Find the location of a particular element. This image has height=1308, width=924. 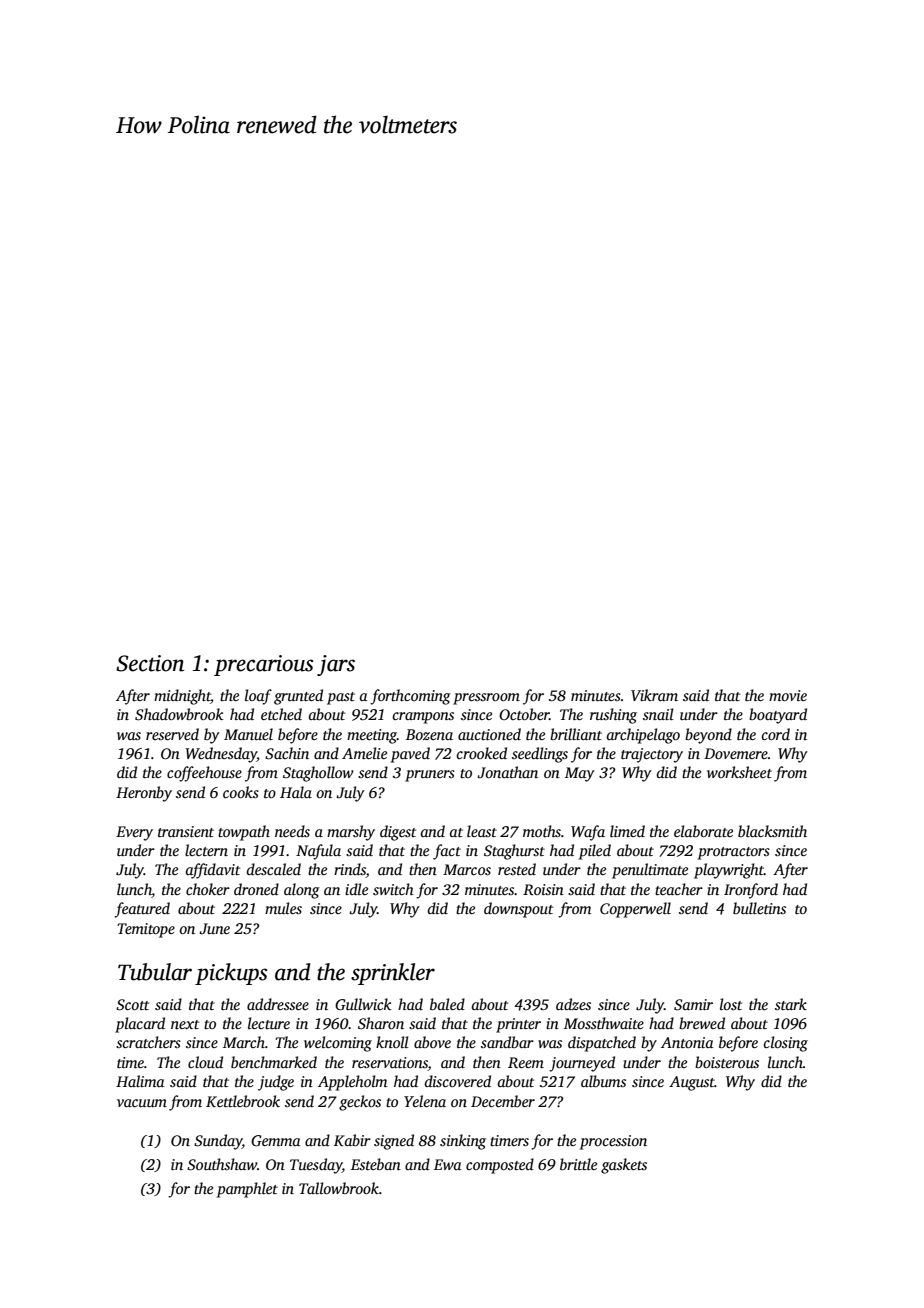

Copperwell is located at coordinates (635, 910).
